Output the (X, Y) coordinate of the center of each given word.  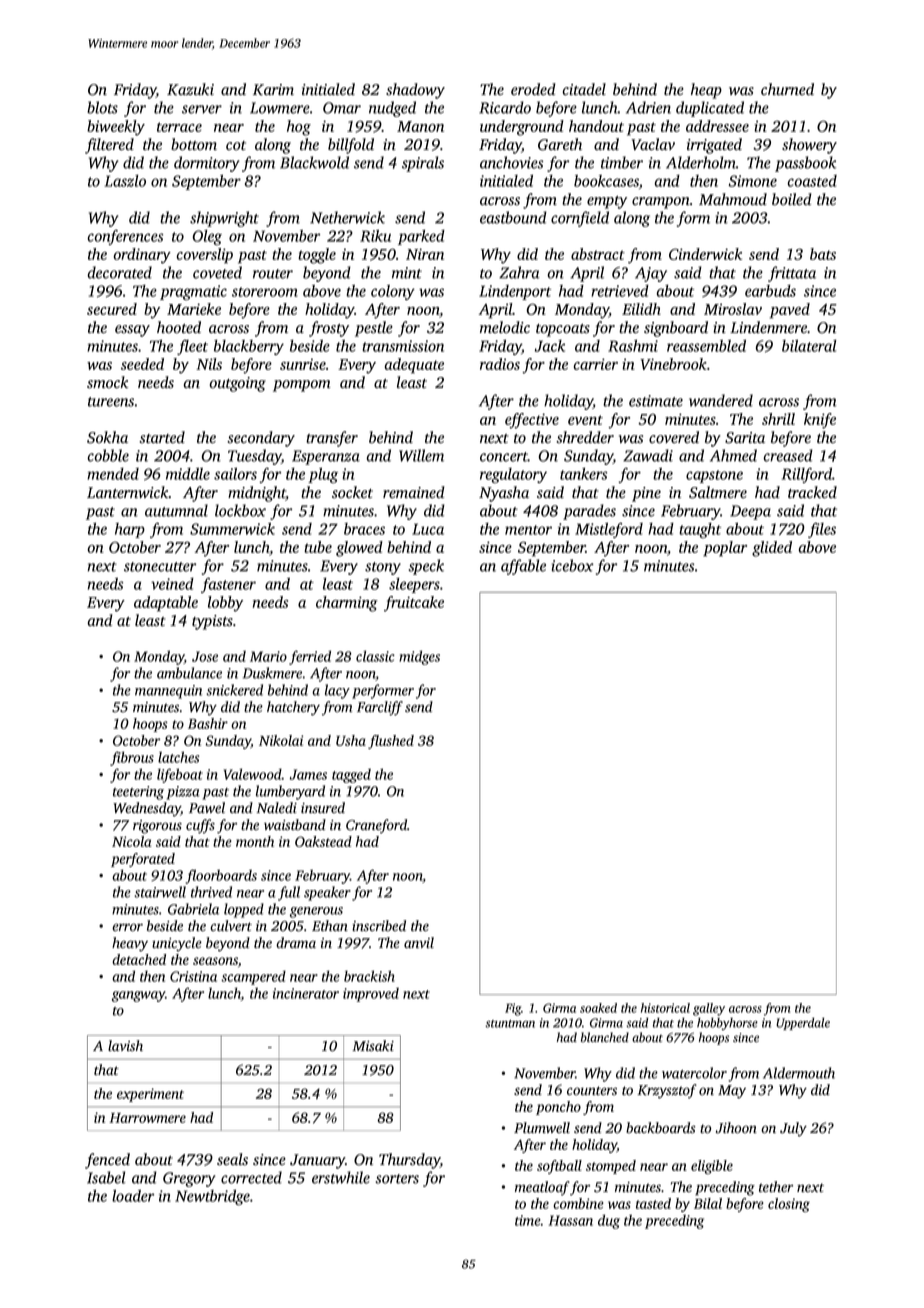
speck (426, 567)
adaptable (166, 604)
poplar (725, 549)
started (162, 437)
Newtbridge (212, 1197)
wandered (721, 400)
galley (709, 1009)
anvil (419, 942)
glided (772, 549)
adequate (414, 366)
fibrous (132, 758)
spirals (423, 164)
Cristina (193, 976)
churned (787, 89)
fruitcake (414, 604)
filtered (109, 146)
